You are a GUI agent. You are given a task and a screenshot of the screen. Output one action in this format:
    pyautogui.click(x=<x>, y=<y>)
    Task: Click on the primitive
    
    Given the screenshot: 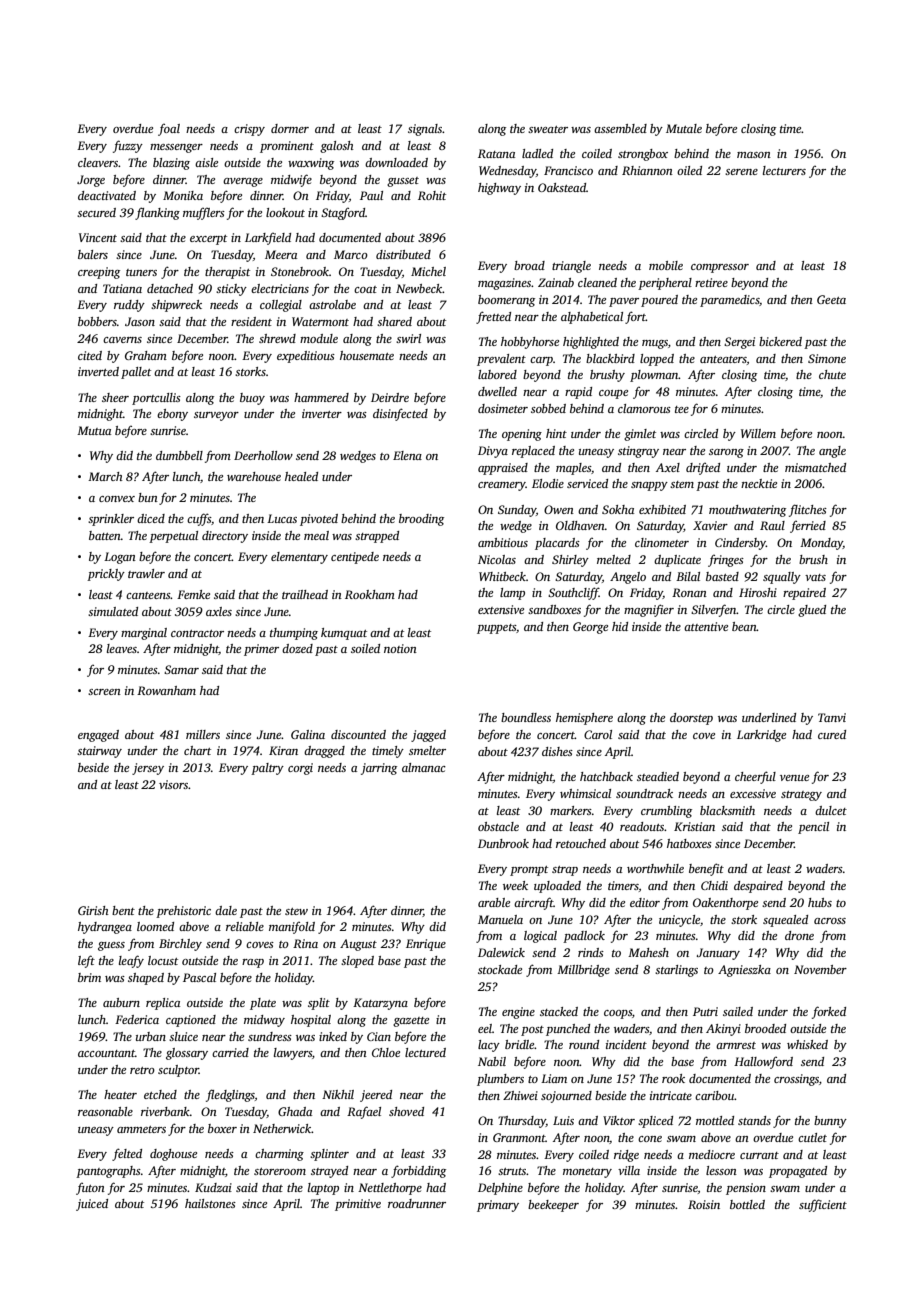 What is the action you would take?
    pyautogui.click(x=358, y=1205)
